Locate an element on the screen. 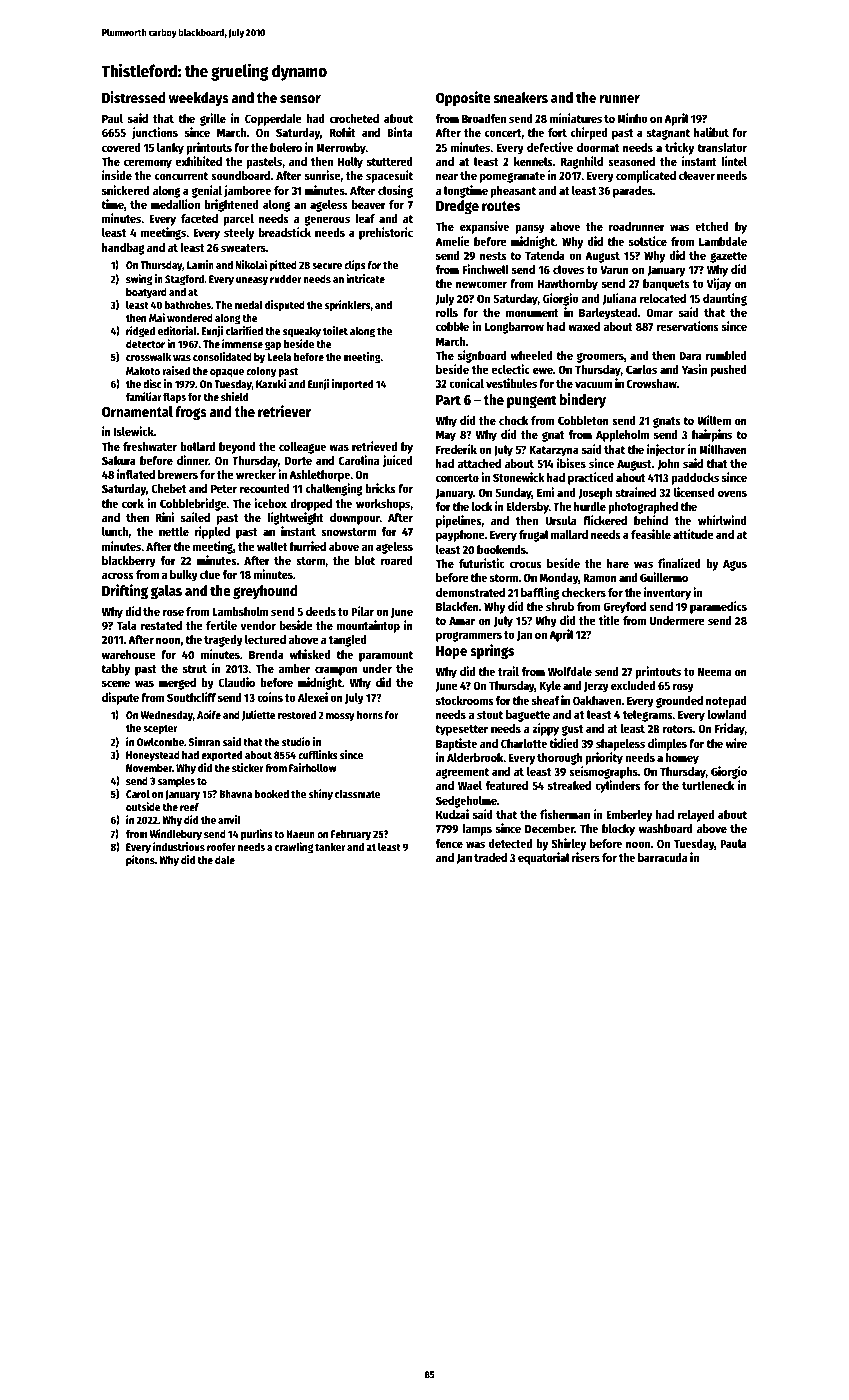  Emberley is located at coordinates (629, 816).
